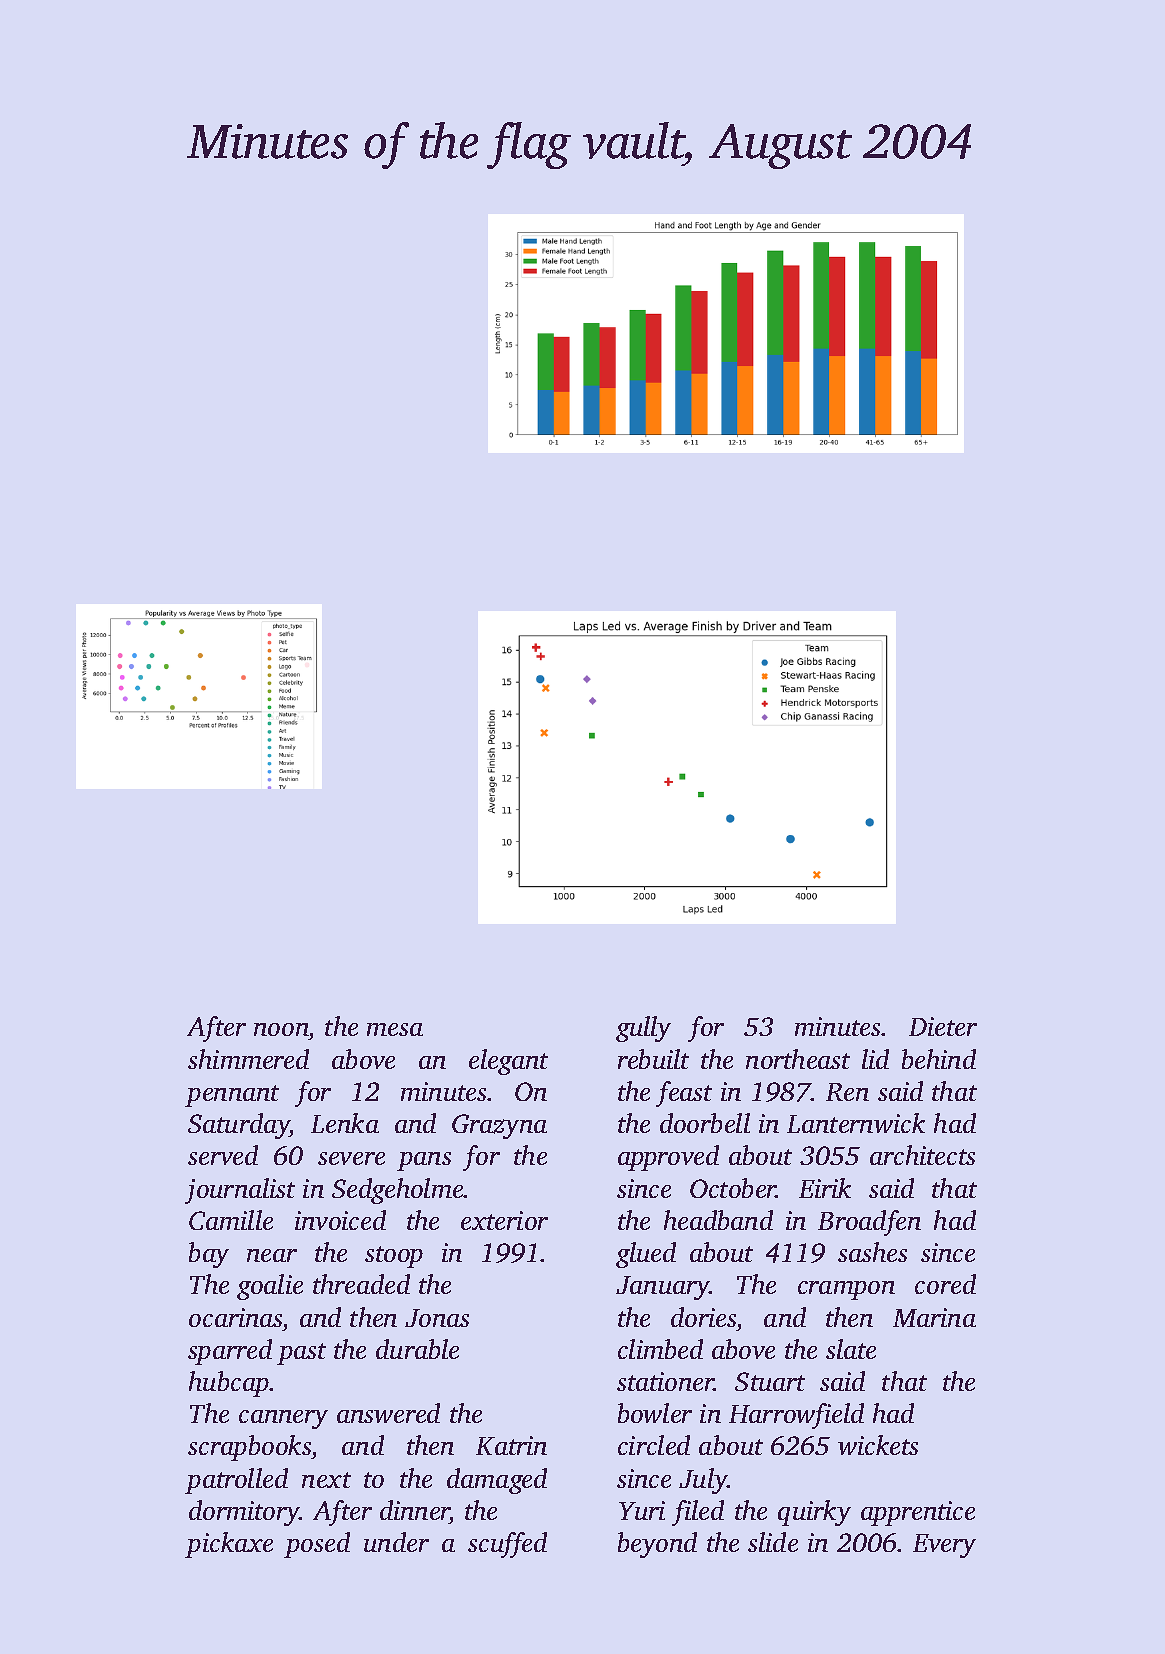 The width and height of the screenshot is (1165, 1654). I want to click on stationer, so click(665, 1381).
